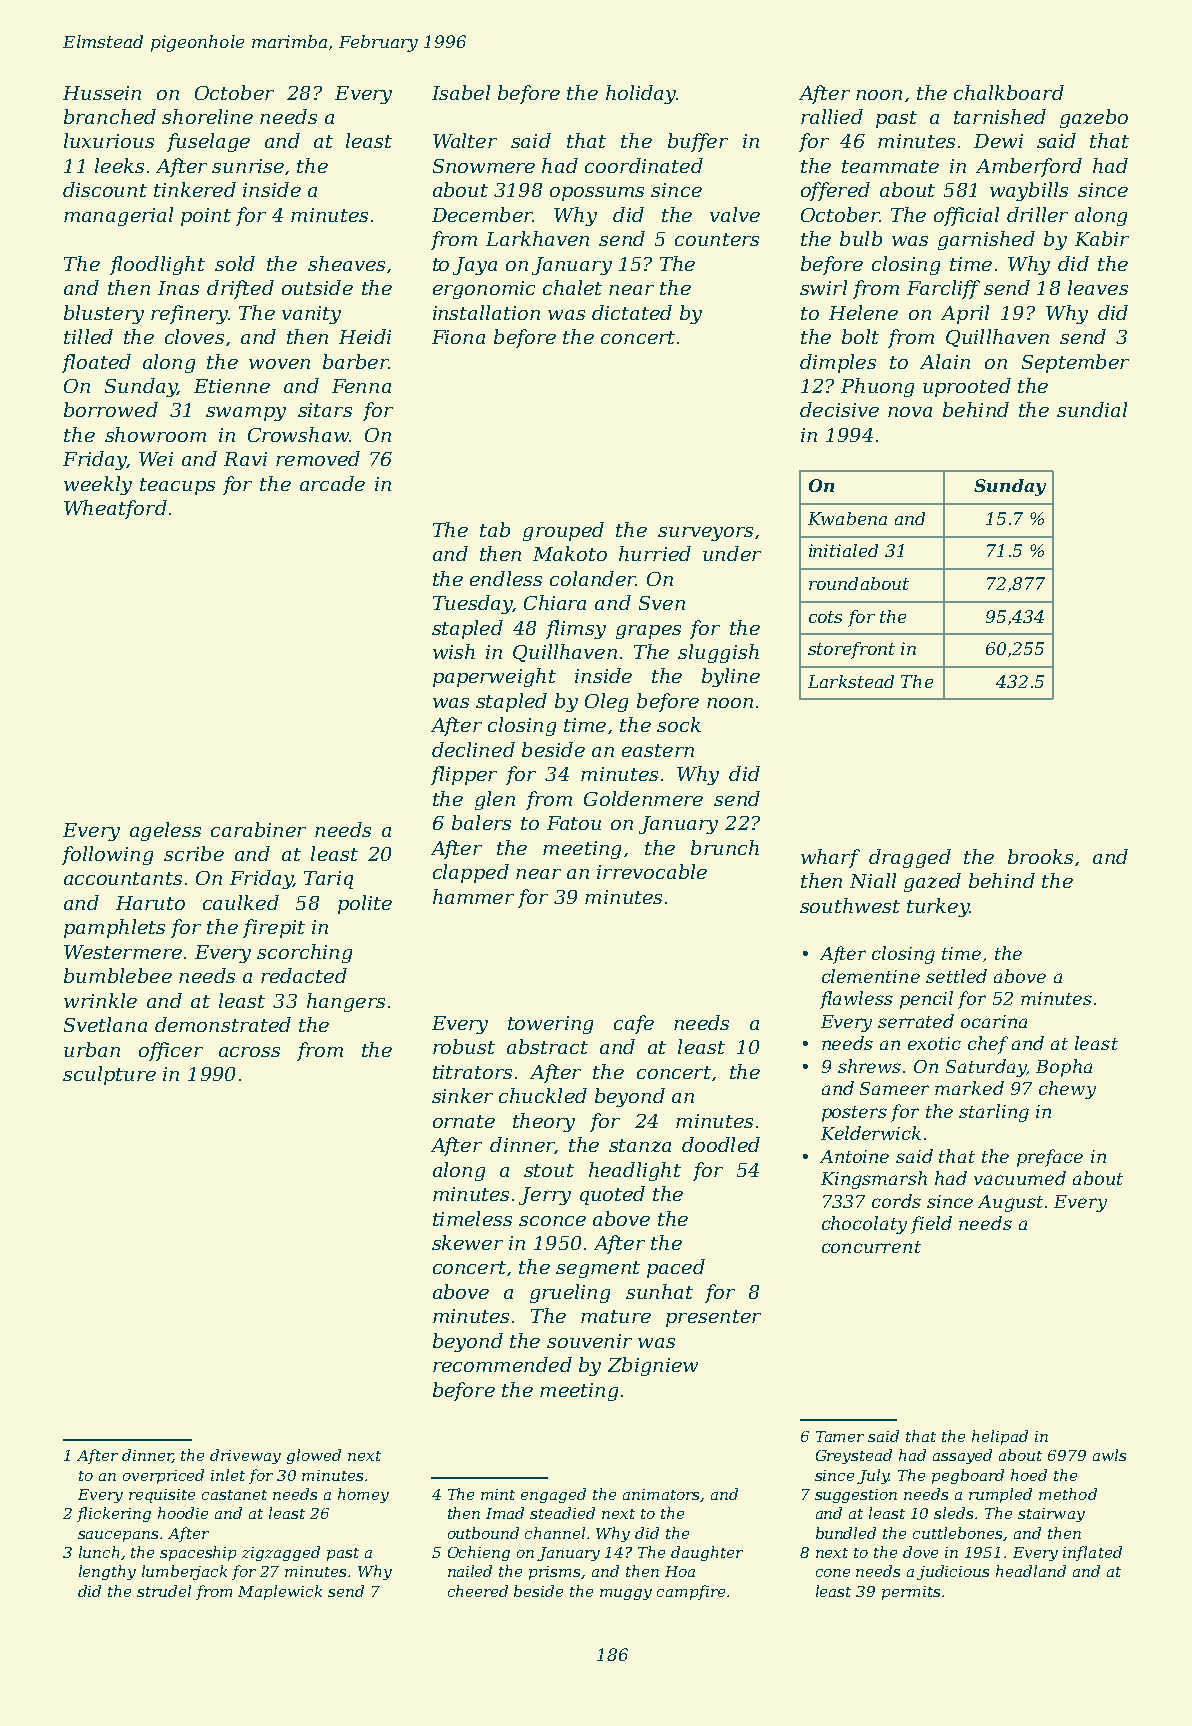 The height and width of the screenshot is (1726, 1192). I want to click on nova, so click(910, 412).
